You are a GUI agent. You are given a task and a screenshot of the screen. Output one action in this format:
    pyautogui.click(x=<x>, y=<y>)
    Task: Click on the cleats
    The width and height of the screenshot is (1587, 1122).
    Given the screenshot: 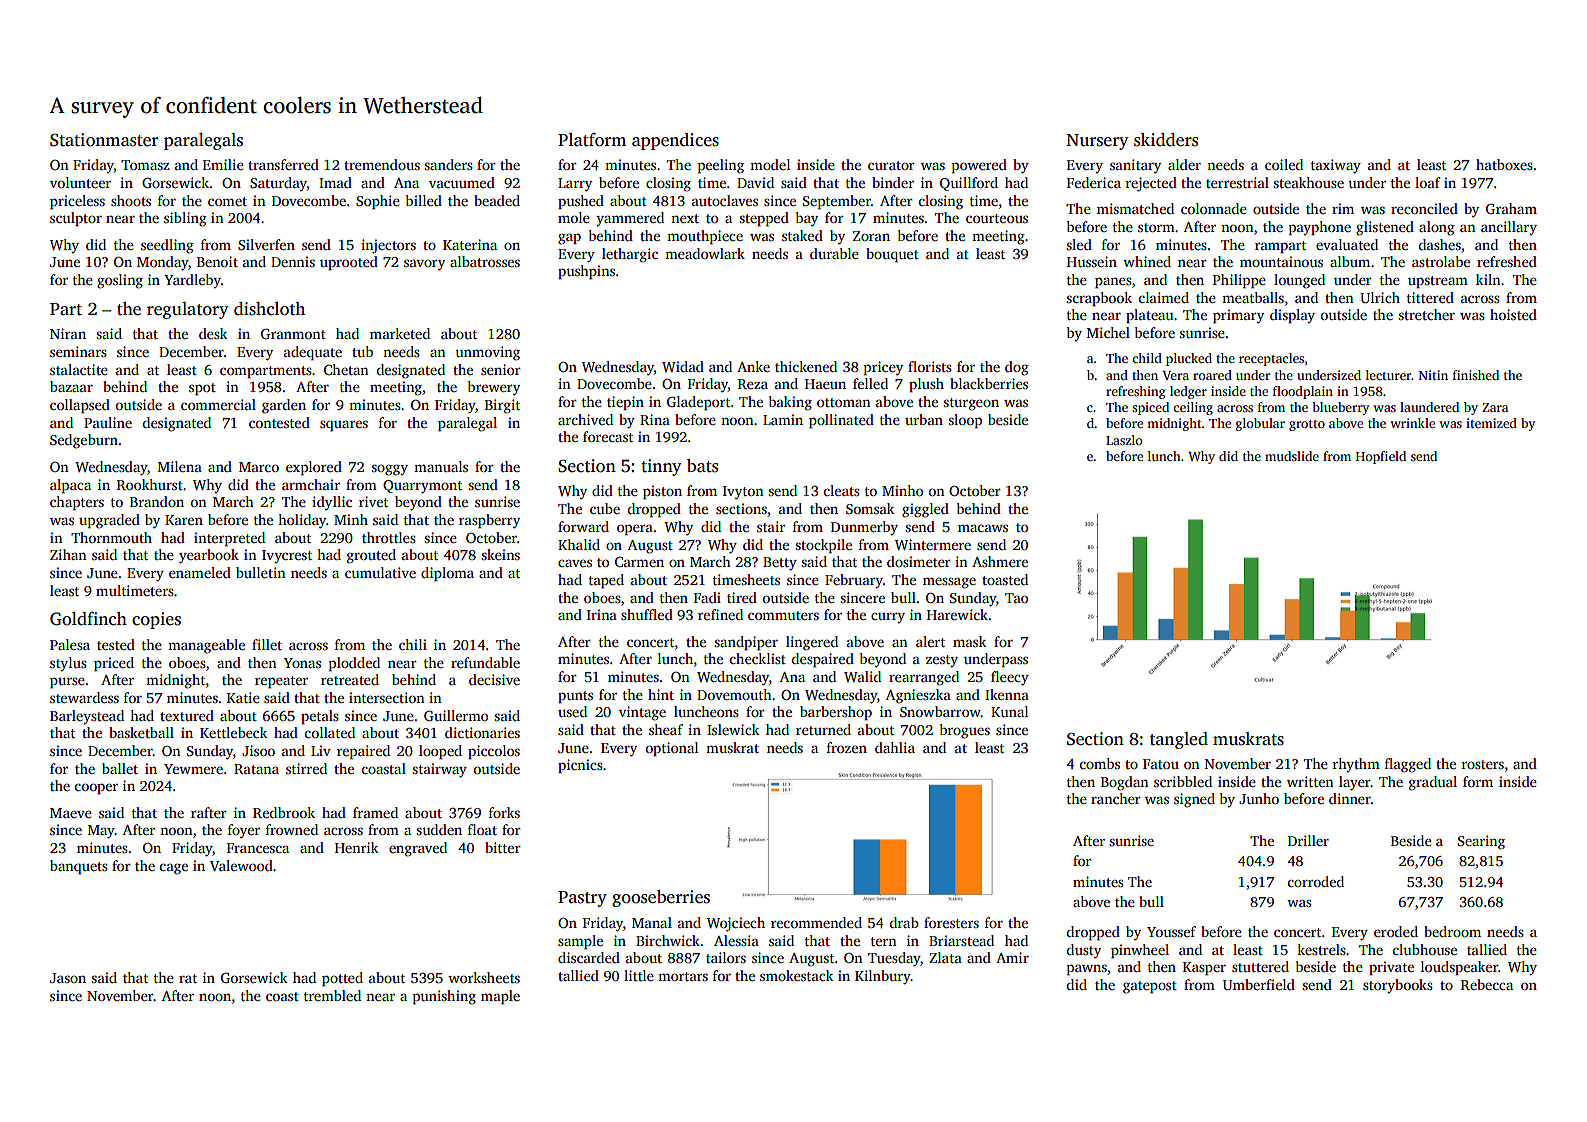 What is the action you would take?
    pyautogui.click(x=842, y=490)
